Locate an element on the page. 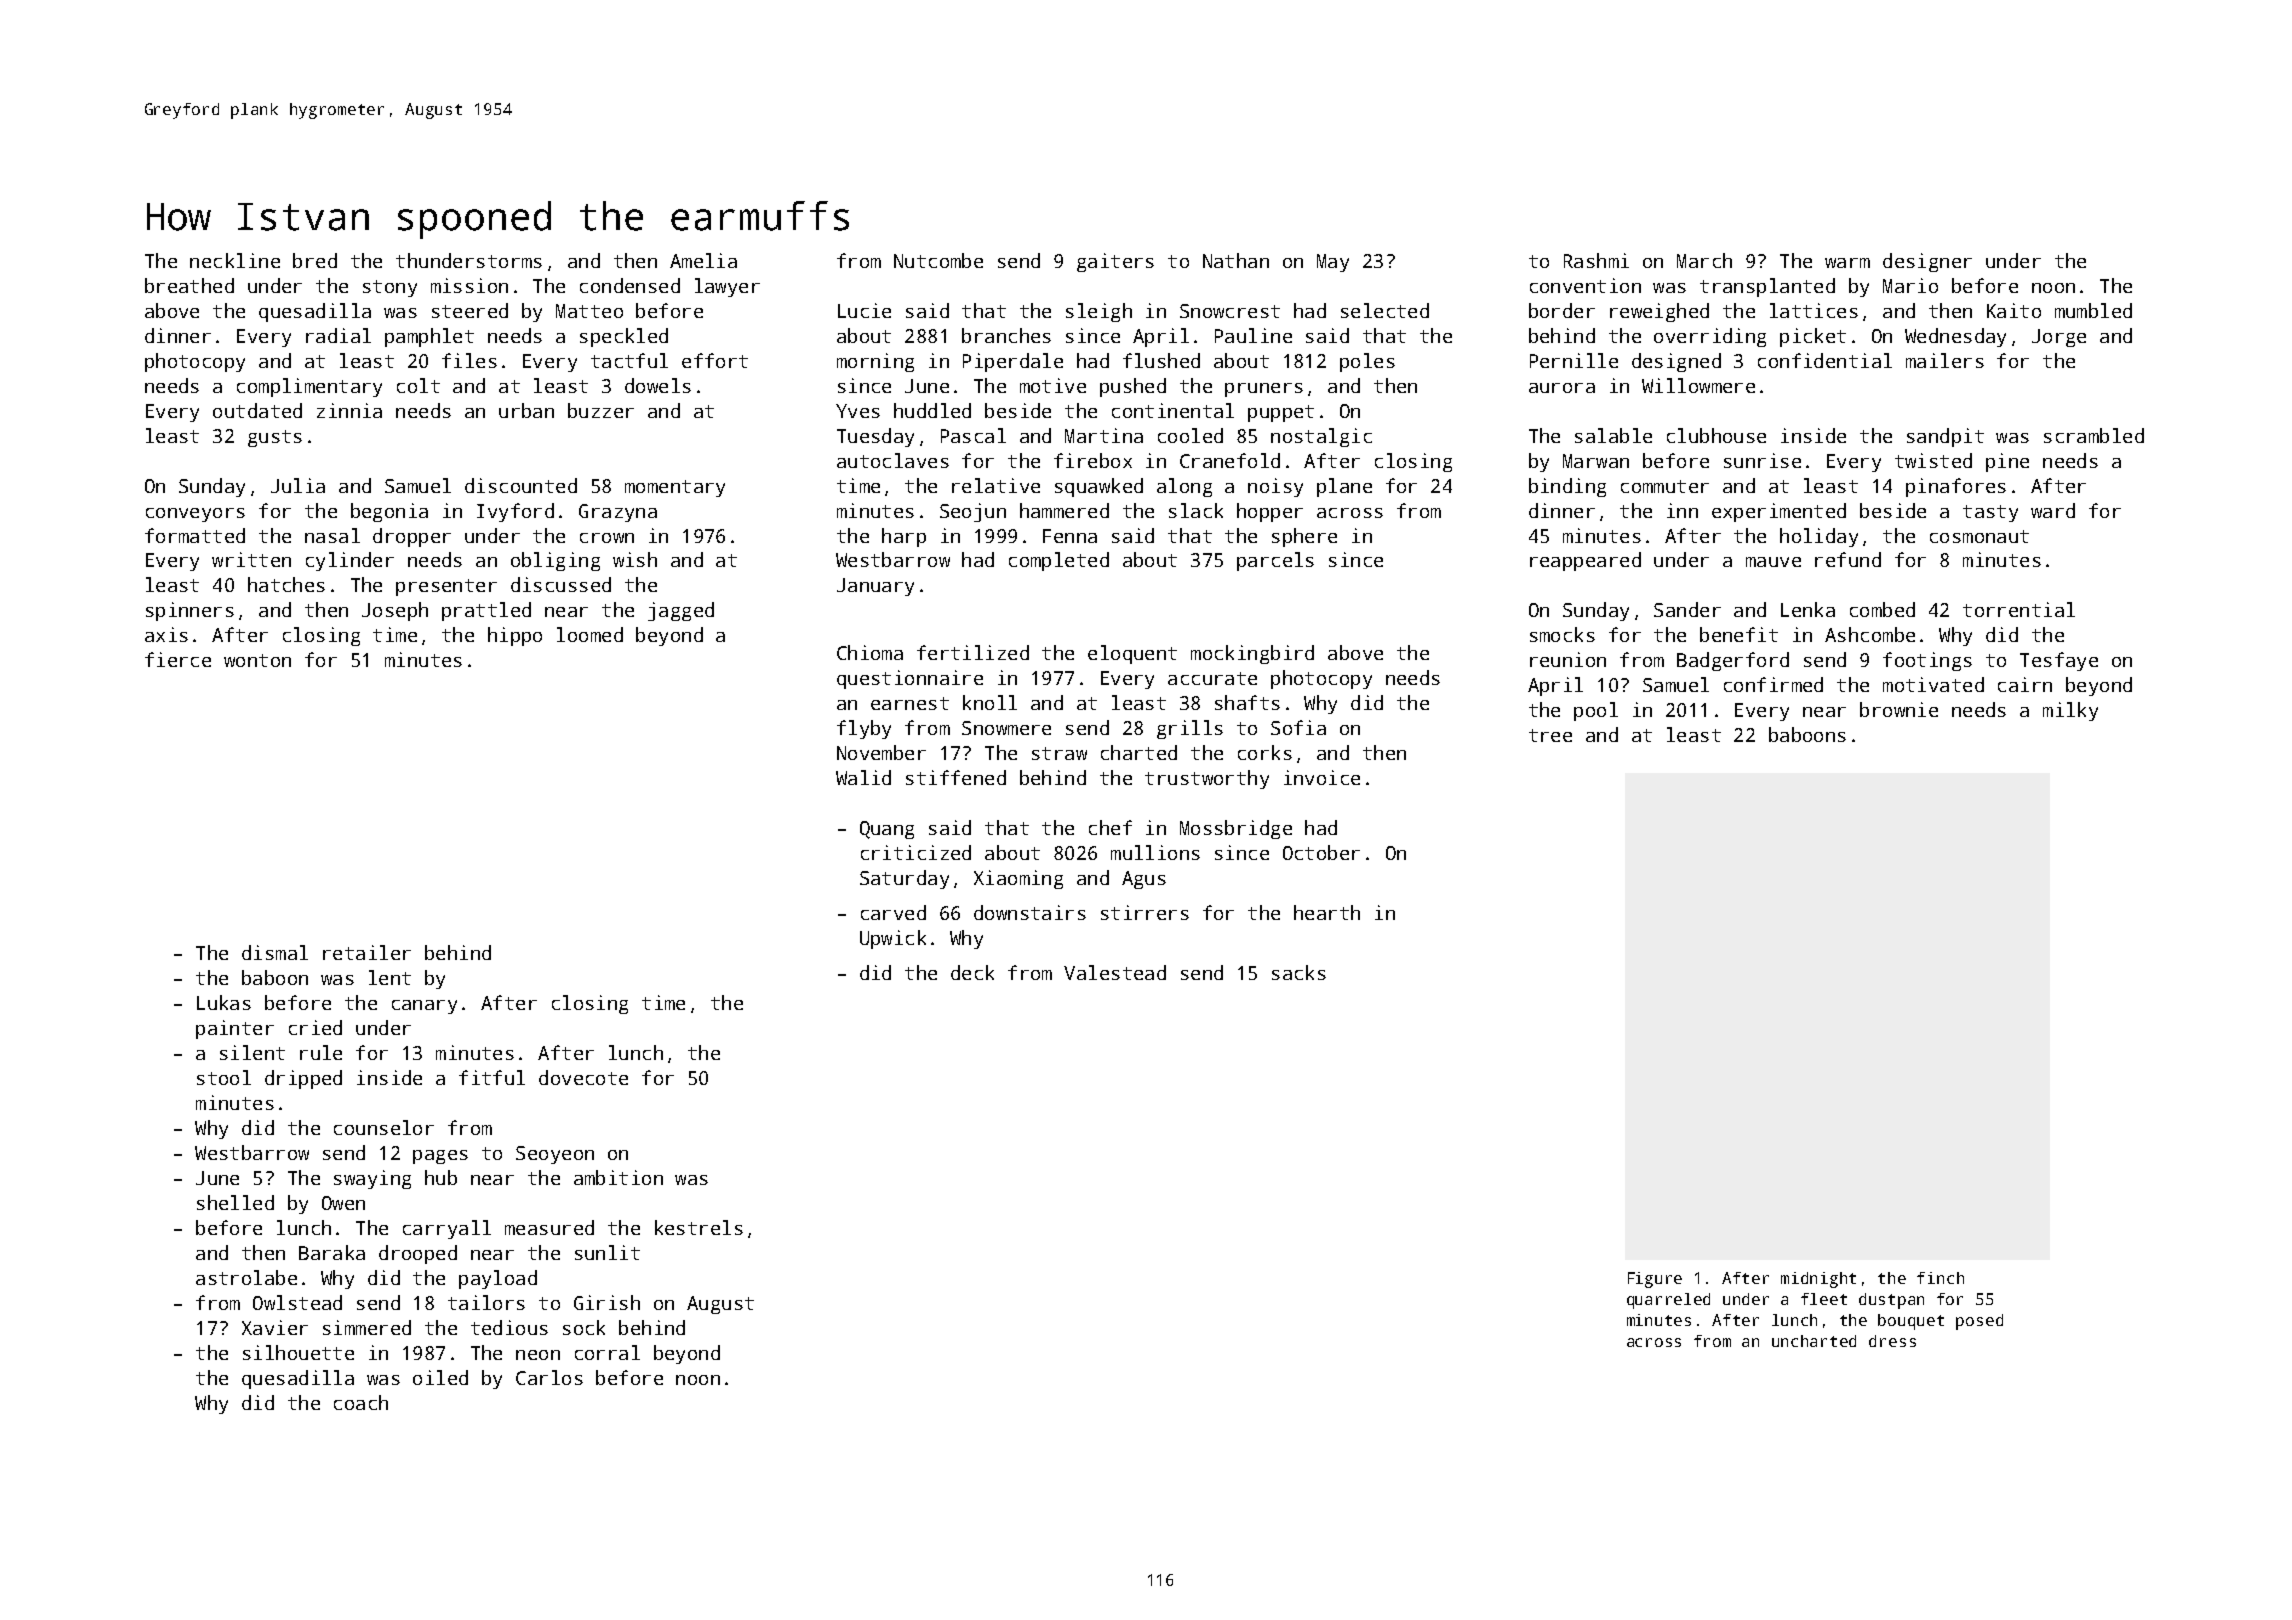  designer is located at coordinates (1927, 262).
